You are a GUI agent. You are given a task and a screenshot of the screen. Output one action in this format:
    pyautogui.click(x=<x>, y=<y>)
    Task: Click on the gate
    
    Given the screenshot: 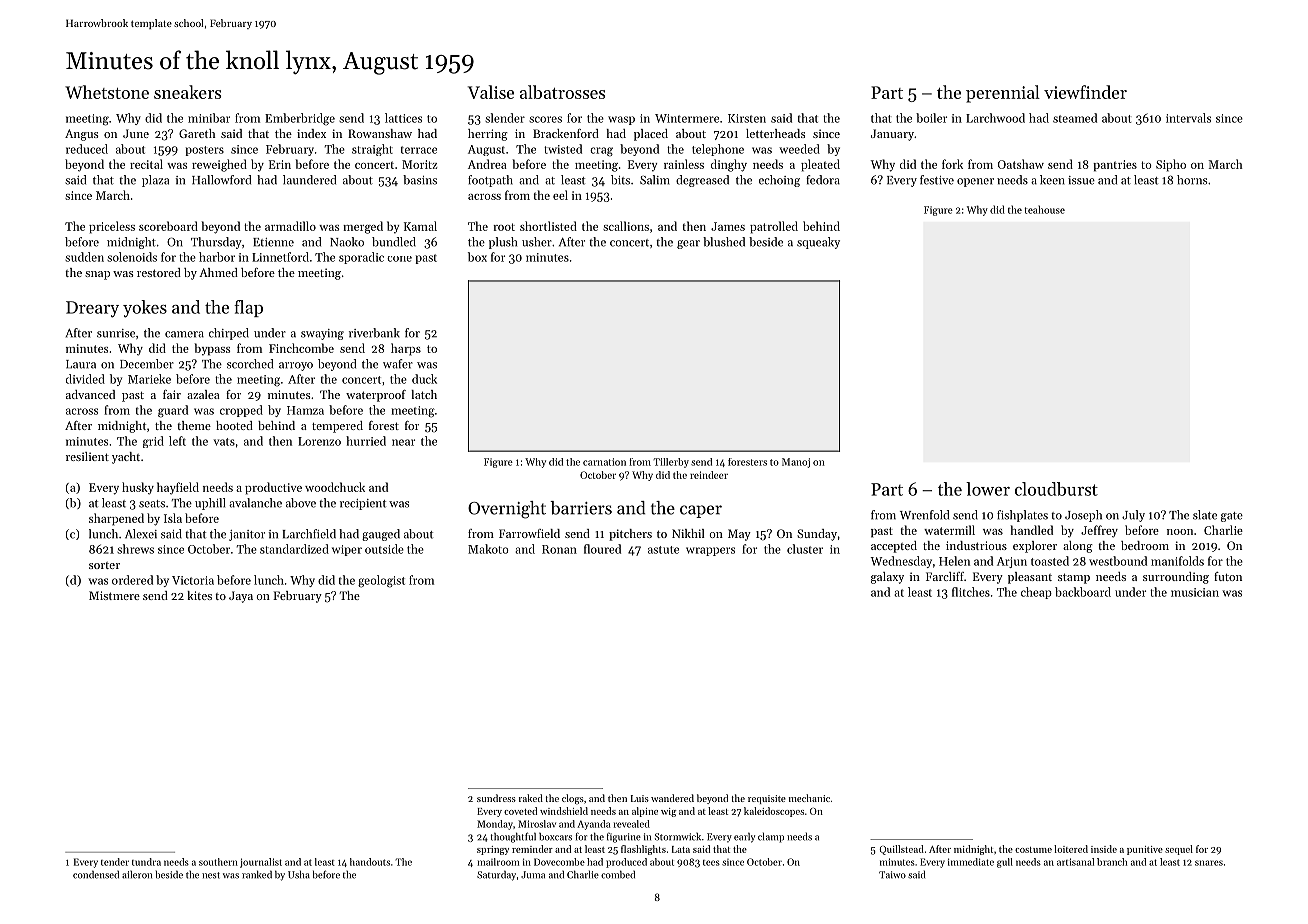 What is the action you would take?
    pyautogui.click(x=1232, y=517)
